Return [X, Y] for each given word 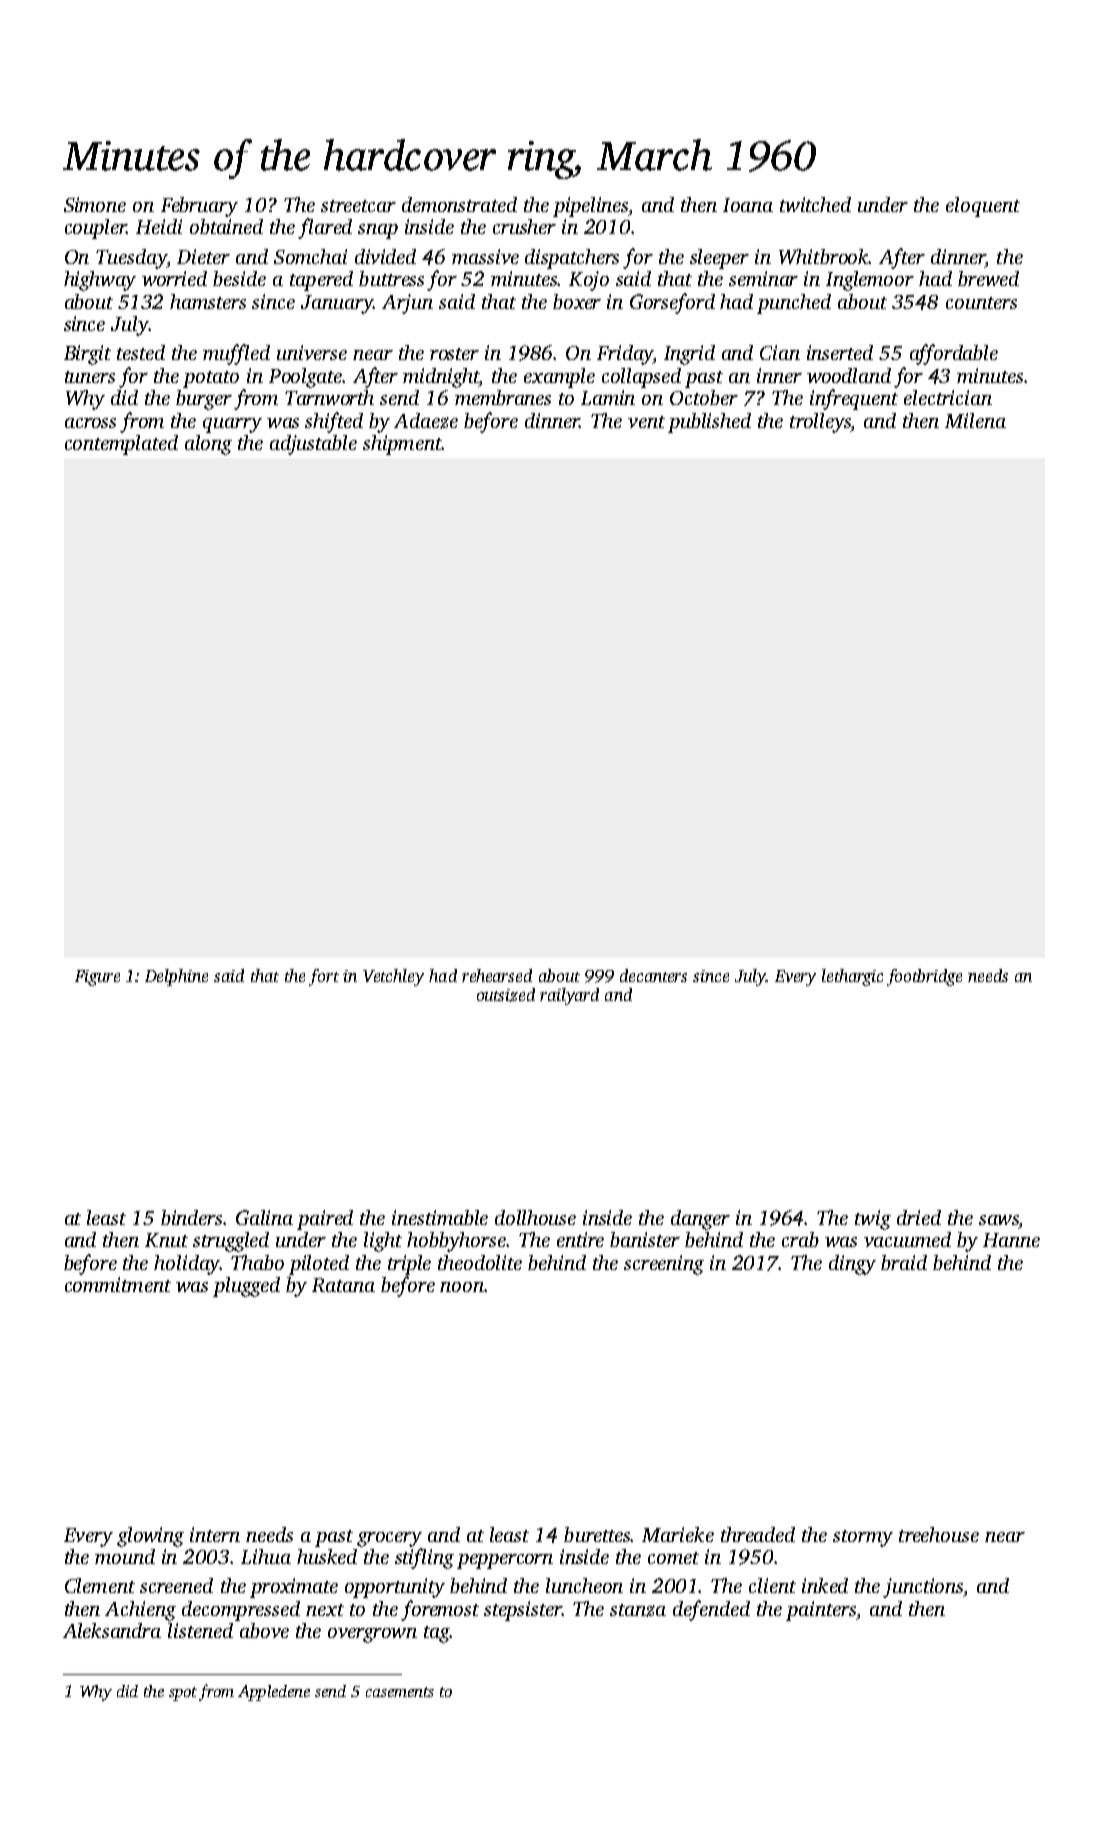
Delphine [176, 977]
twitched [815, 204]
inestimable [440, 1217]
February [199, 207]
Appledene [274, 1693]
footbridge [924, 977]
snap [378, 231]
